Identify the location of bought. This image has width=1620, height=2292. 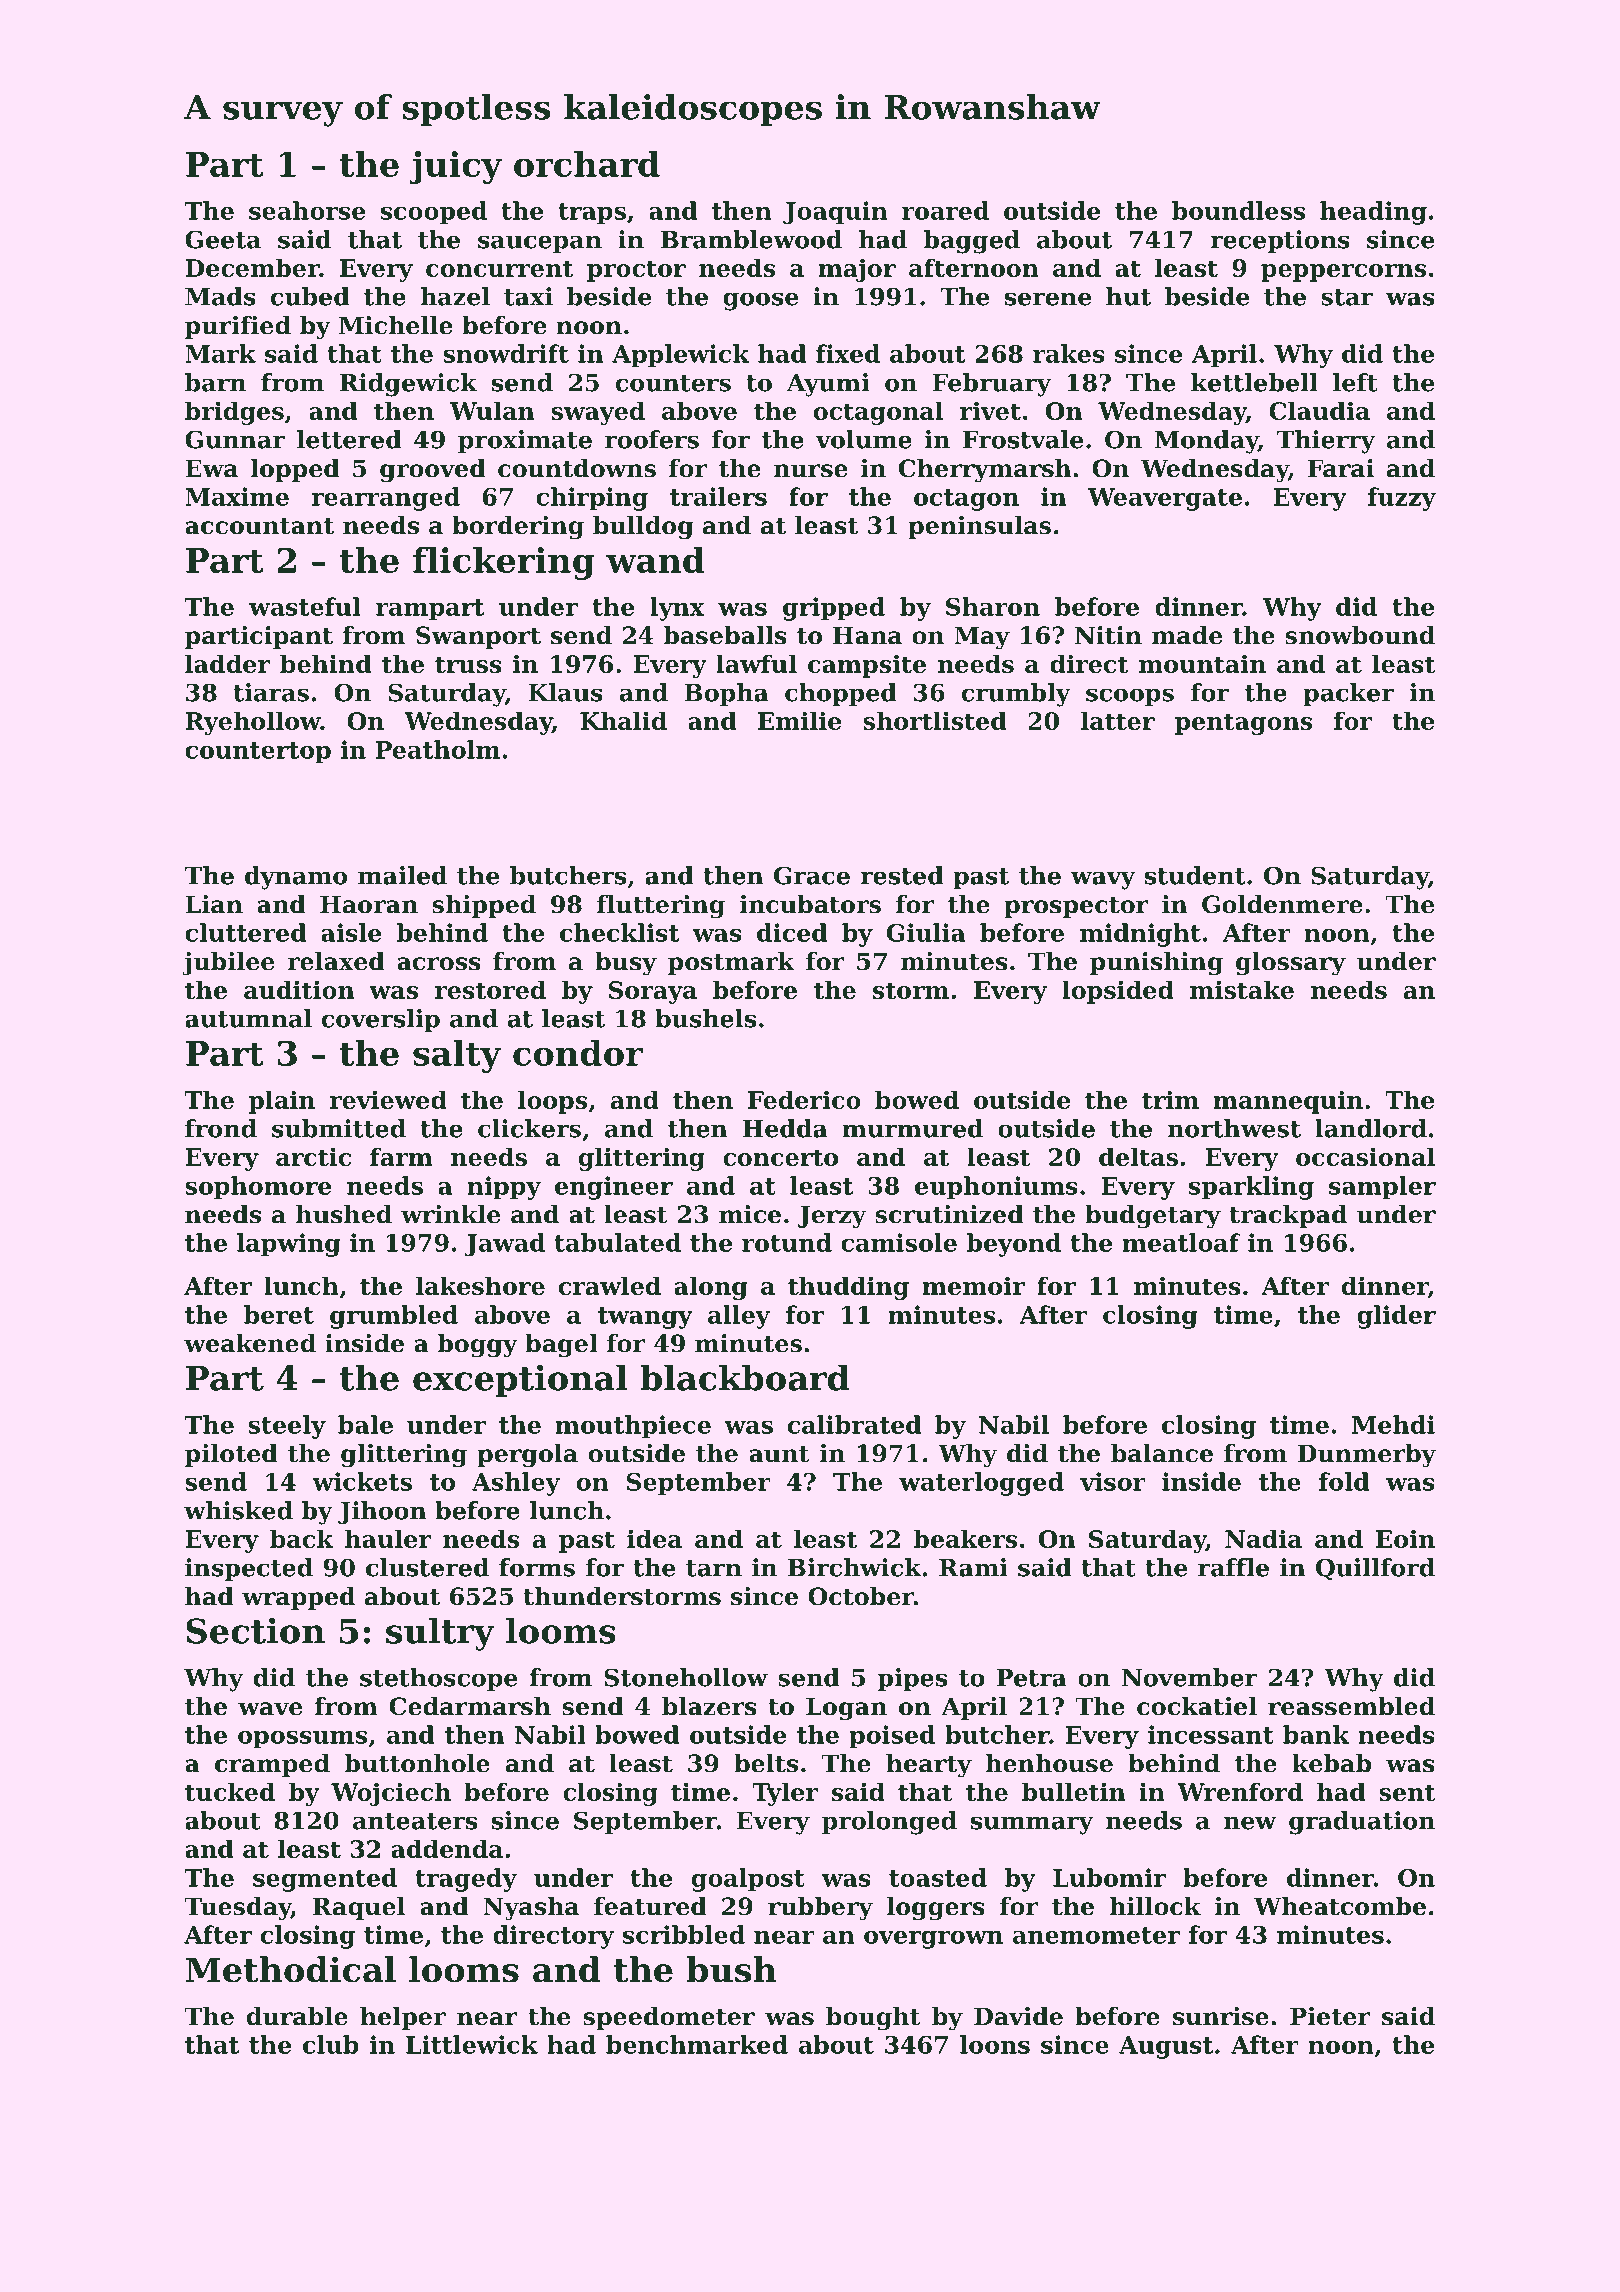
(873, 2019).
